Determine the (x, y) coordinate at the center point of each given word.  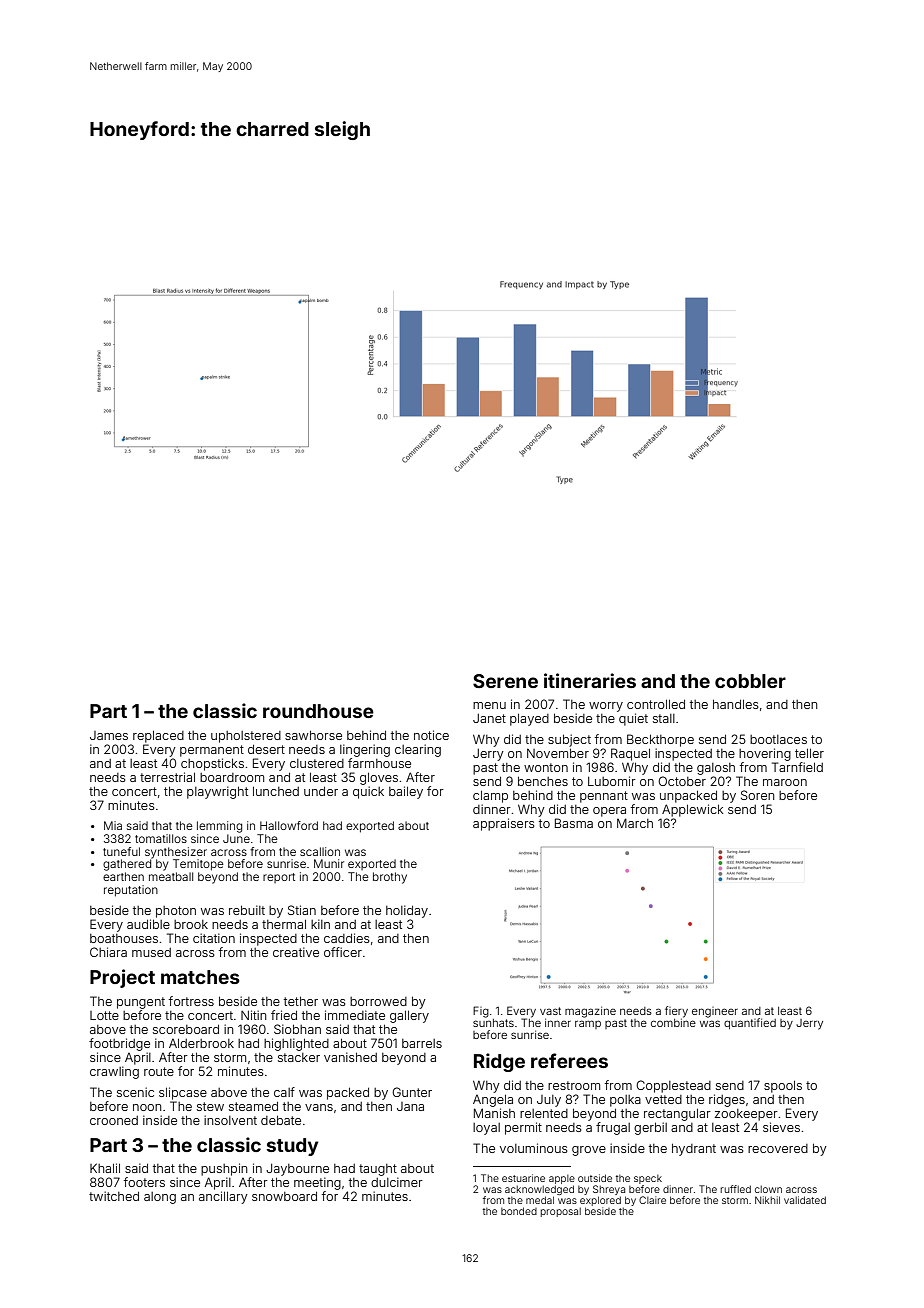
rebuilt (247, 910)
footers (144, 1182)
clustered (317, 763)
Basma (574, 823)
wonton (546, 767)
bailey (406, 792)
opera (609, 812)
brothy (390, 878)
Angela (493, 1101)
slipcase (183, 1093)
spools (783, 1087)
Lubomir (612, 781)
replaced (158, 737)
